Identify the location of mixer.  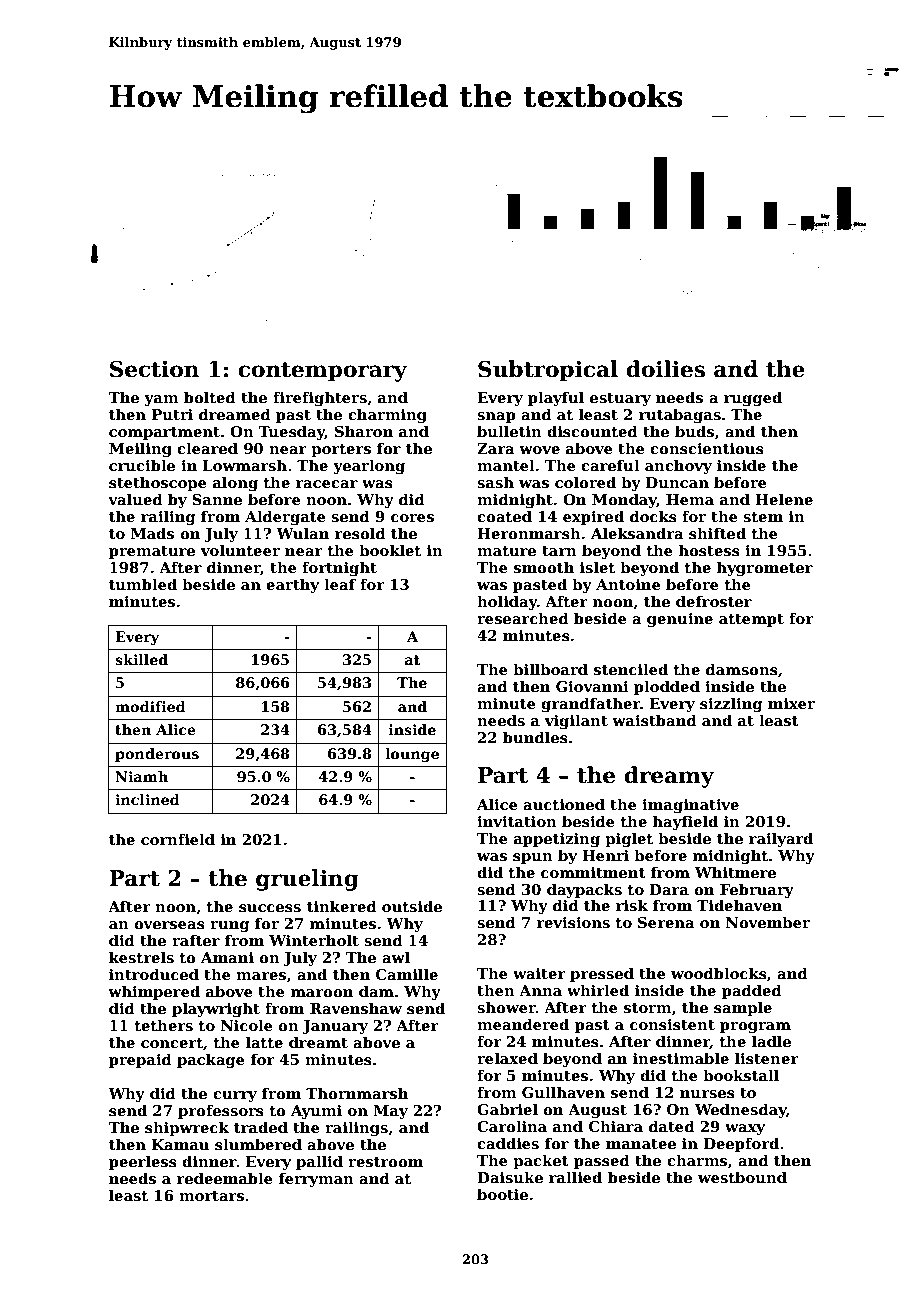
(791, 703).
